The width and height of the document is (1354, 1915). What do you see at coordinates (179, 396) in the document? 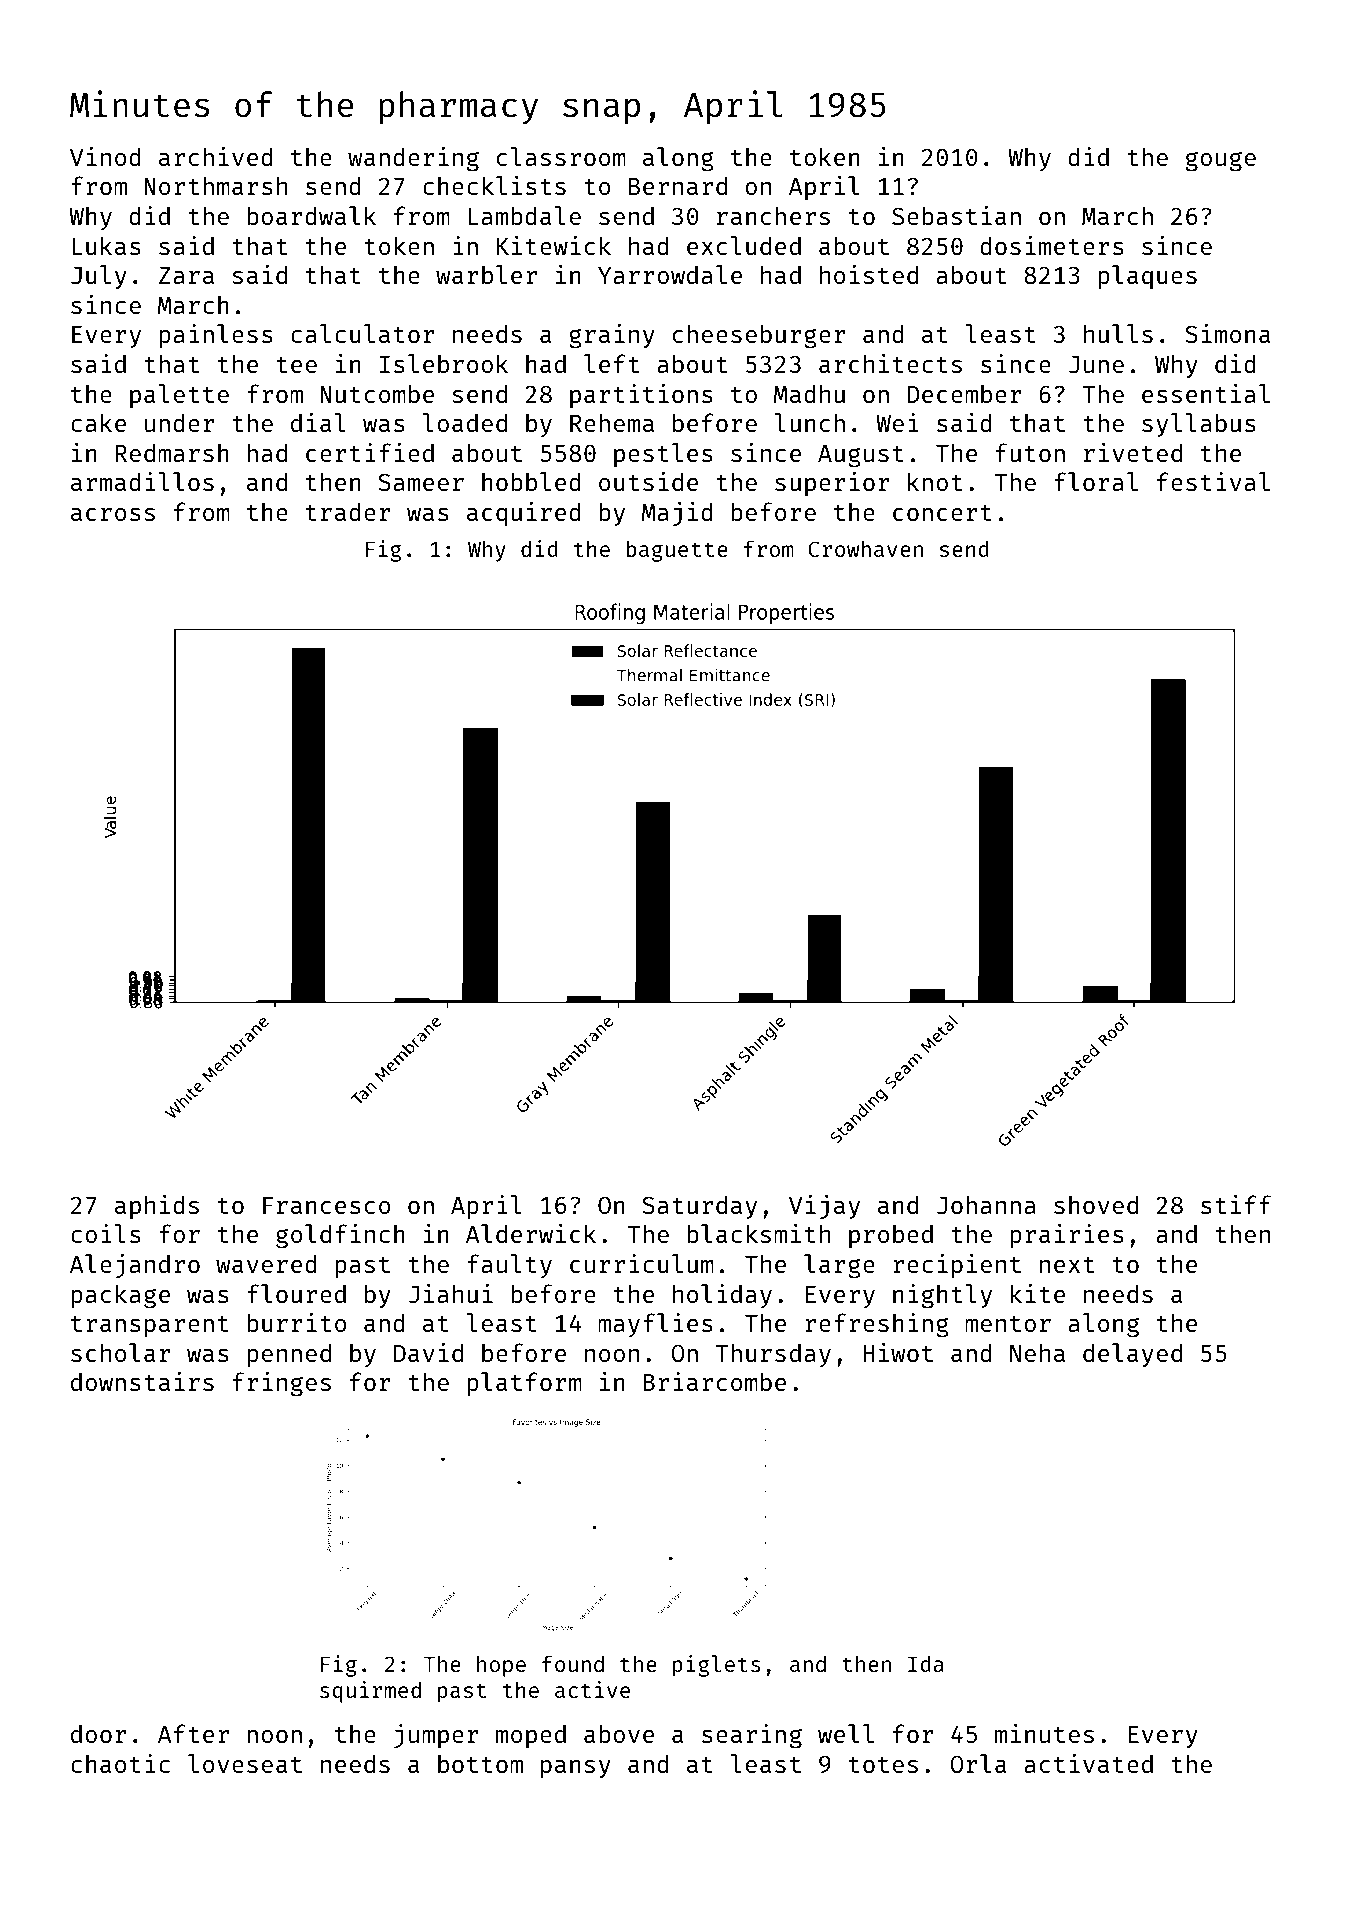
I see `palette` at bounding box center [179, 396].
